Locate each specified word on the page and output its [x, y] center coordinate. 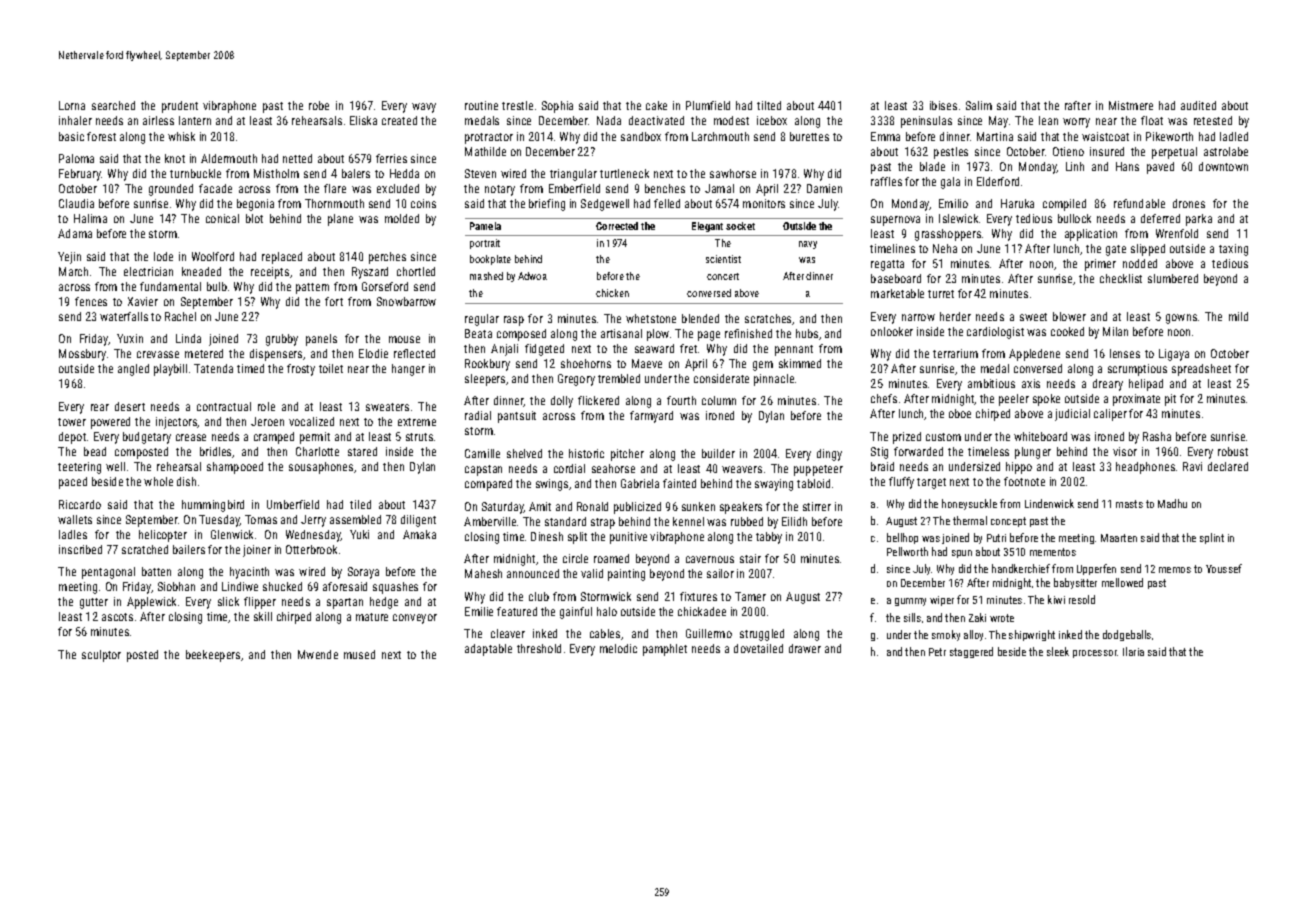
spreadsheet [1201, 370]
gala [950, 183]
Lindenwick [1049, 503]
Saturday [503, 508]
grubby [282, 340]
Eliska [363, 120]
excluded [398, 188]
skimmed [800, 363]
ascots [117, 617]
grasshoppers [948, 235]
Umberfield [293, 504]
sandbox [641, 136]
